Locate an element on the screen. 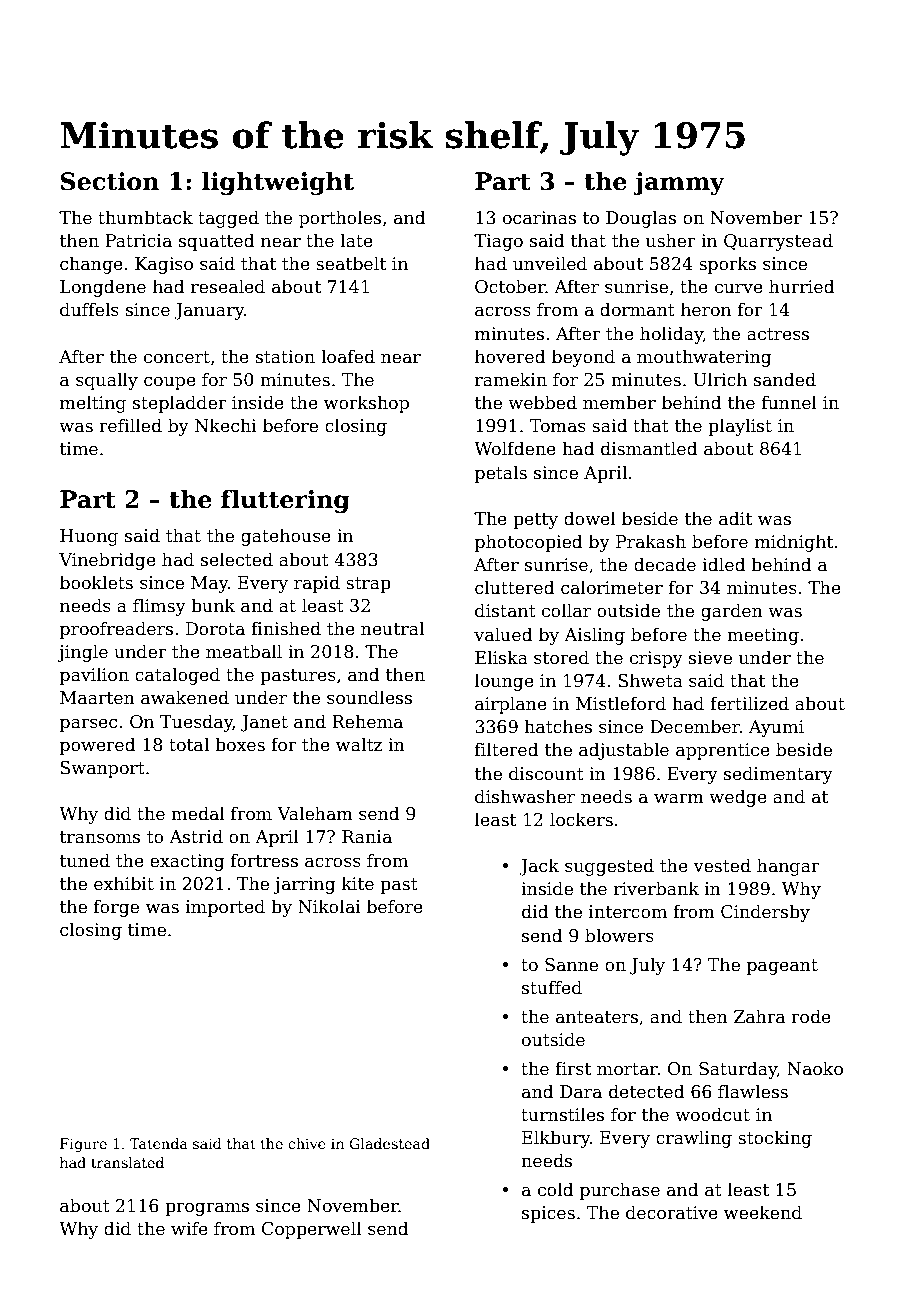 The image size is (908, 1316). mouthwatering is located at coordinates (704, 358).
